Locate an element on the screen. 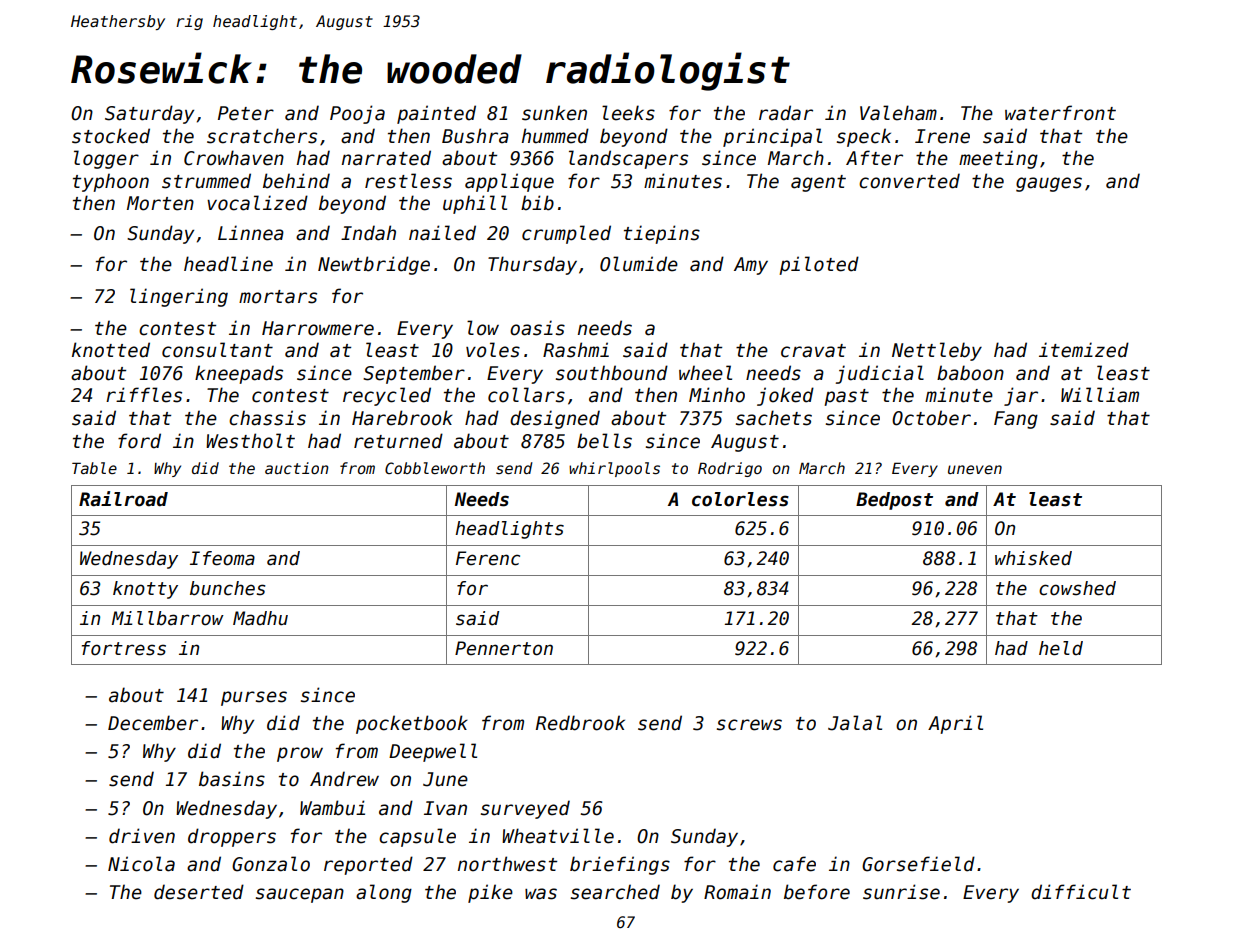 The width and height of the screenshot is (1233, 952). Indah is located at coordinates (368, 233).
